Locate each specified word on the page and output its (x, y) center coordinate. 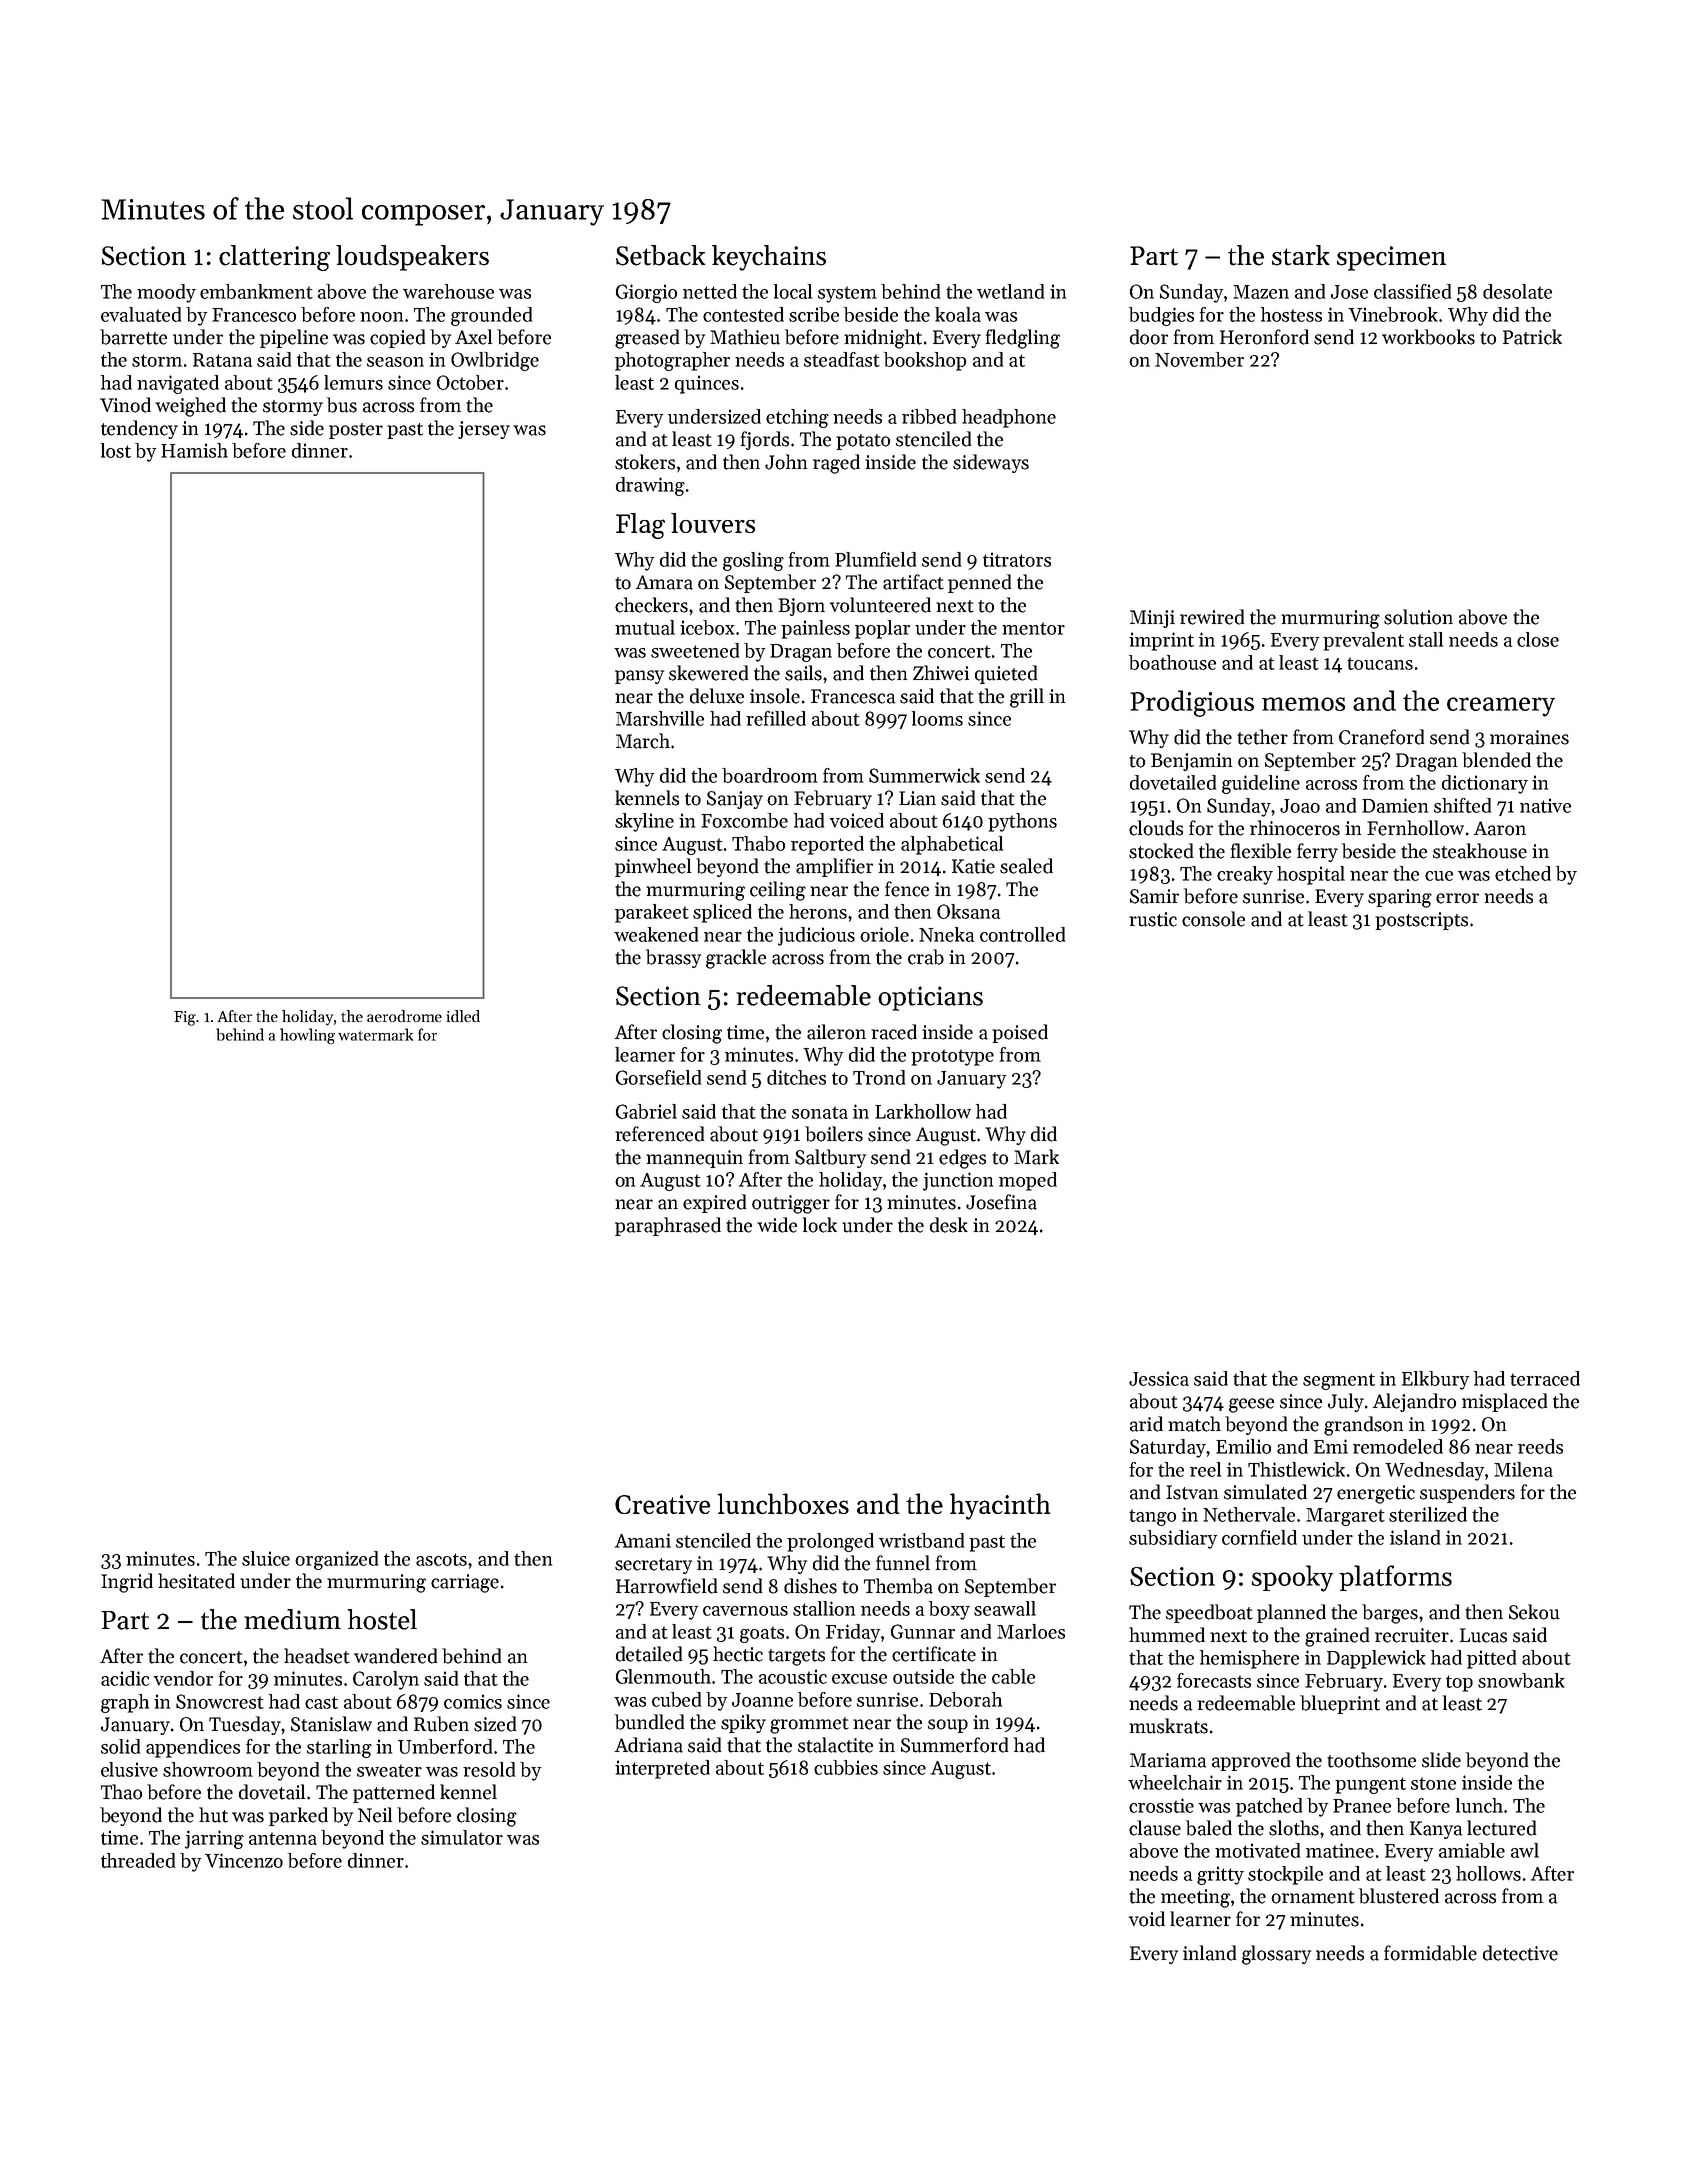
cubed (676, 1699)
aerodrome (404, 1016)
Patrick (1532, 337)
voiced (857, 820)
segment (1339, 1381)
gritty (1220, 1875)
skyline (644, 822)
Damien (1395, 805)
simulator (462, 1837)
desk (949, 1225)
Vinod (125, 405)
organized (336, 1560)
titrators (1017, 559)
